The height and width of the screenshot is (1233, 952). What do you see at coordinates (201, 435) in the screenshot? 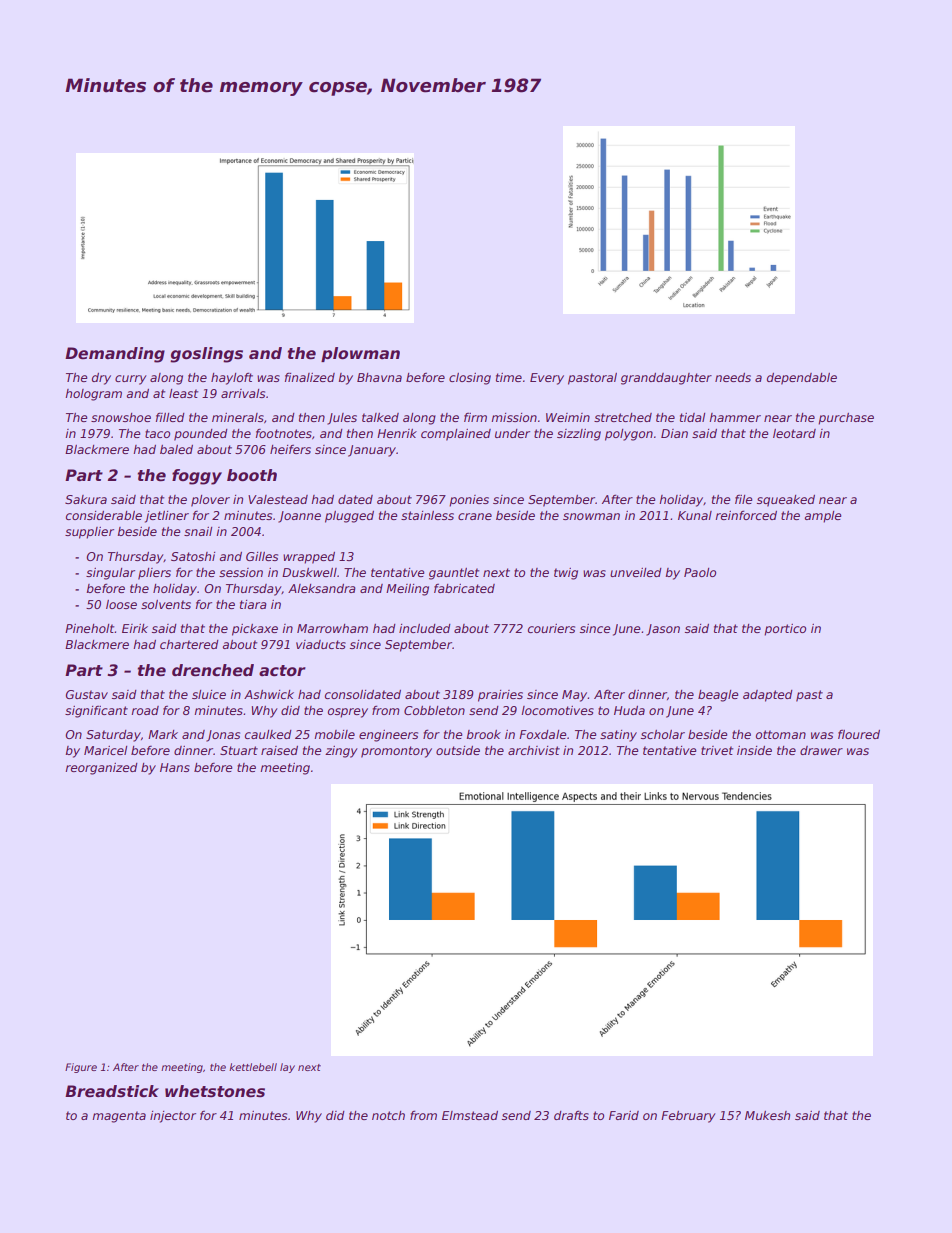
I see `pounded` at bounding box center [201, 435].
